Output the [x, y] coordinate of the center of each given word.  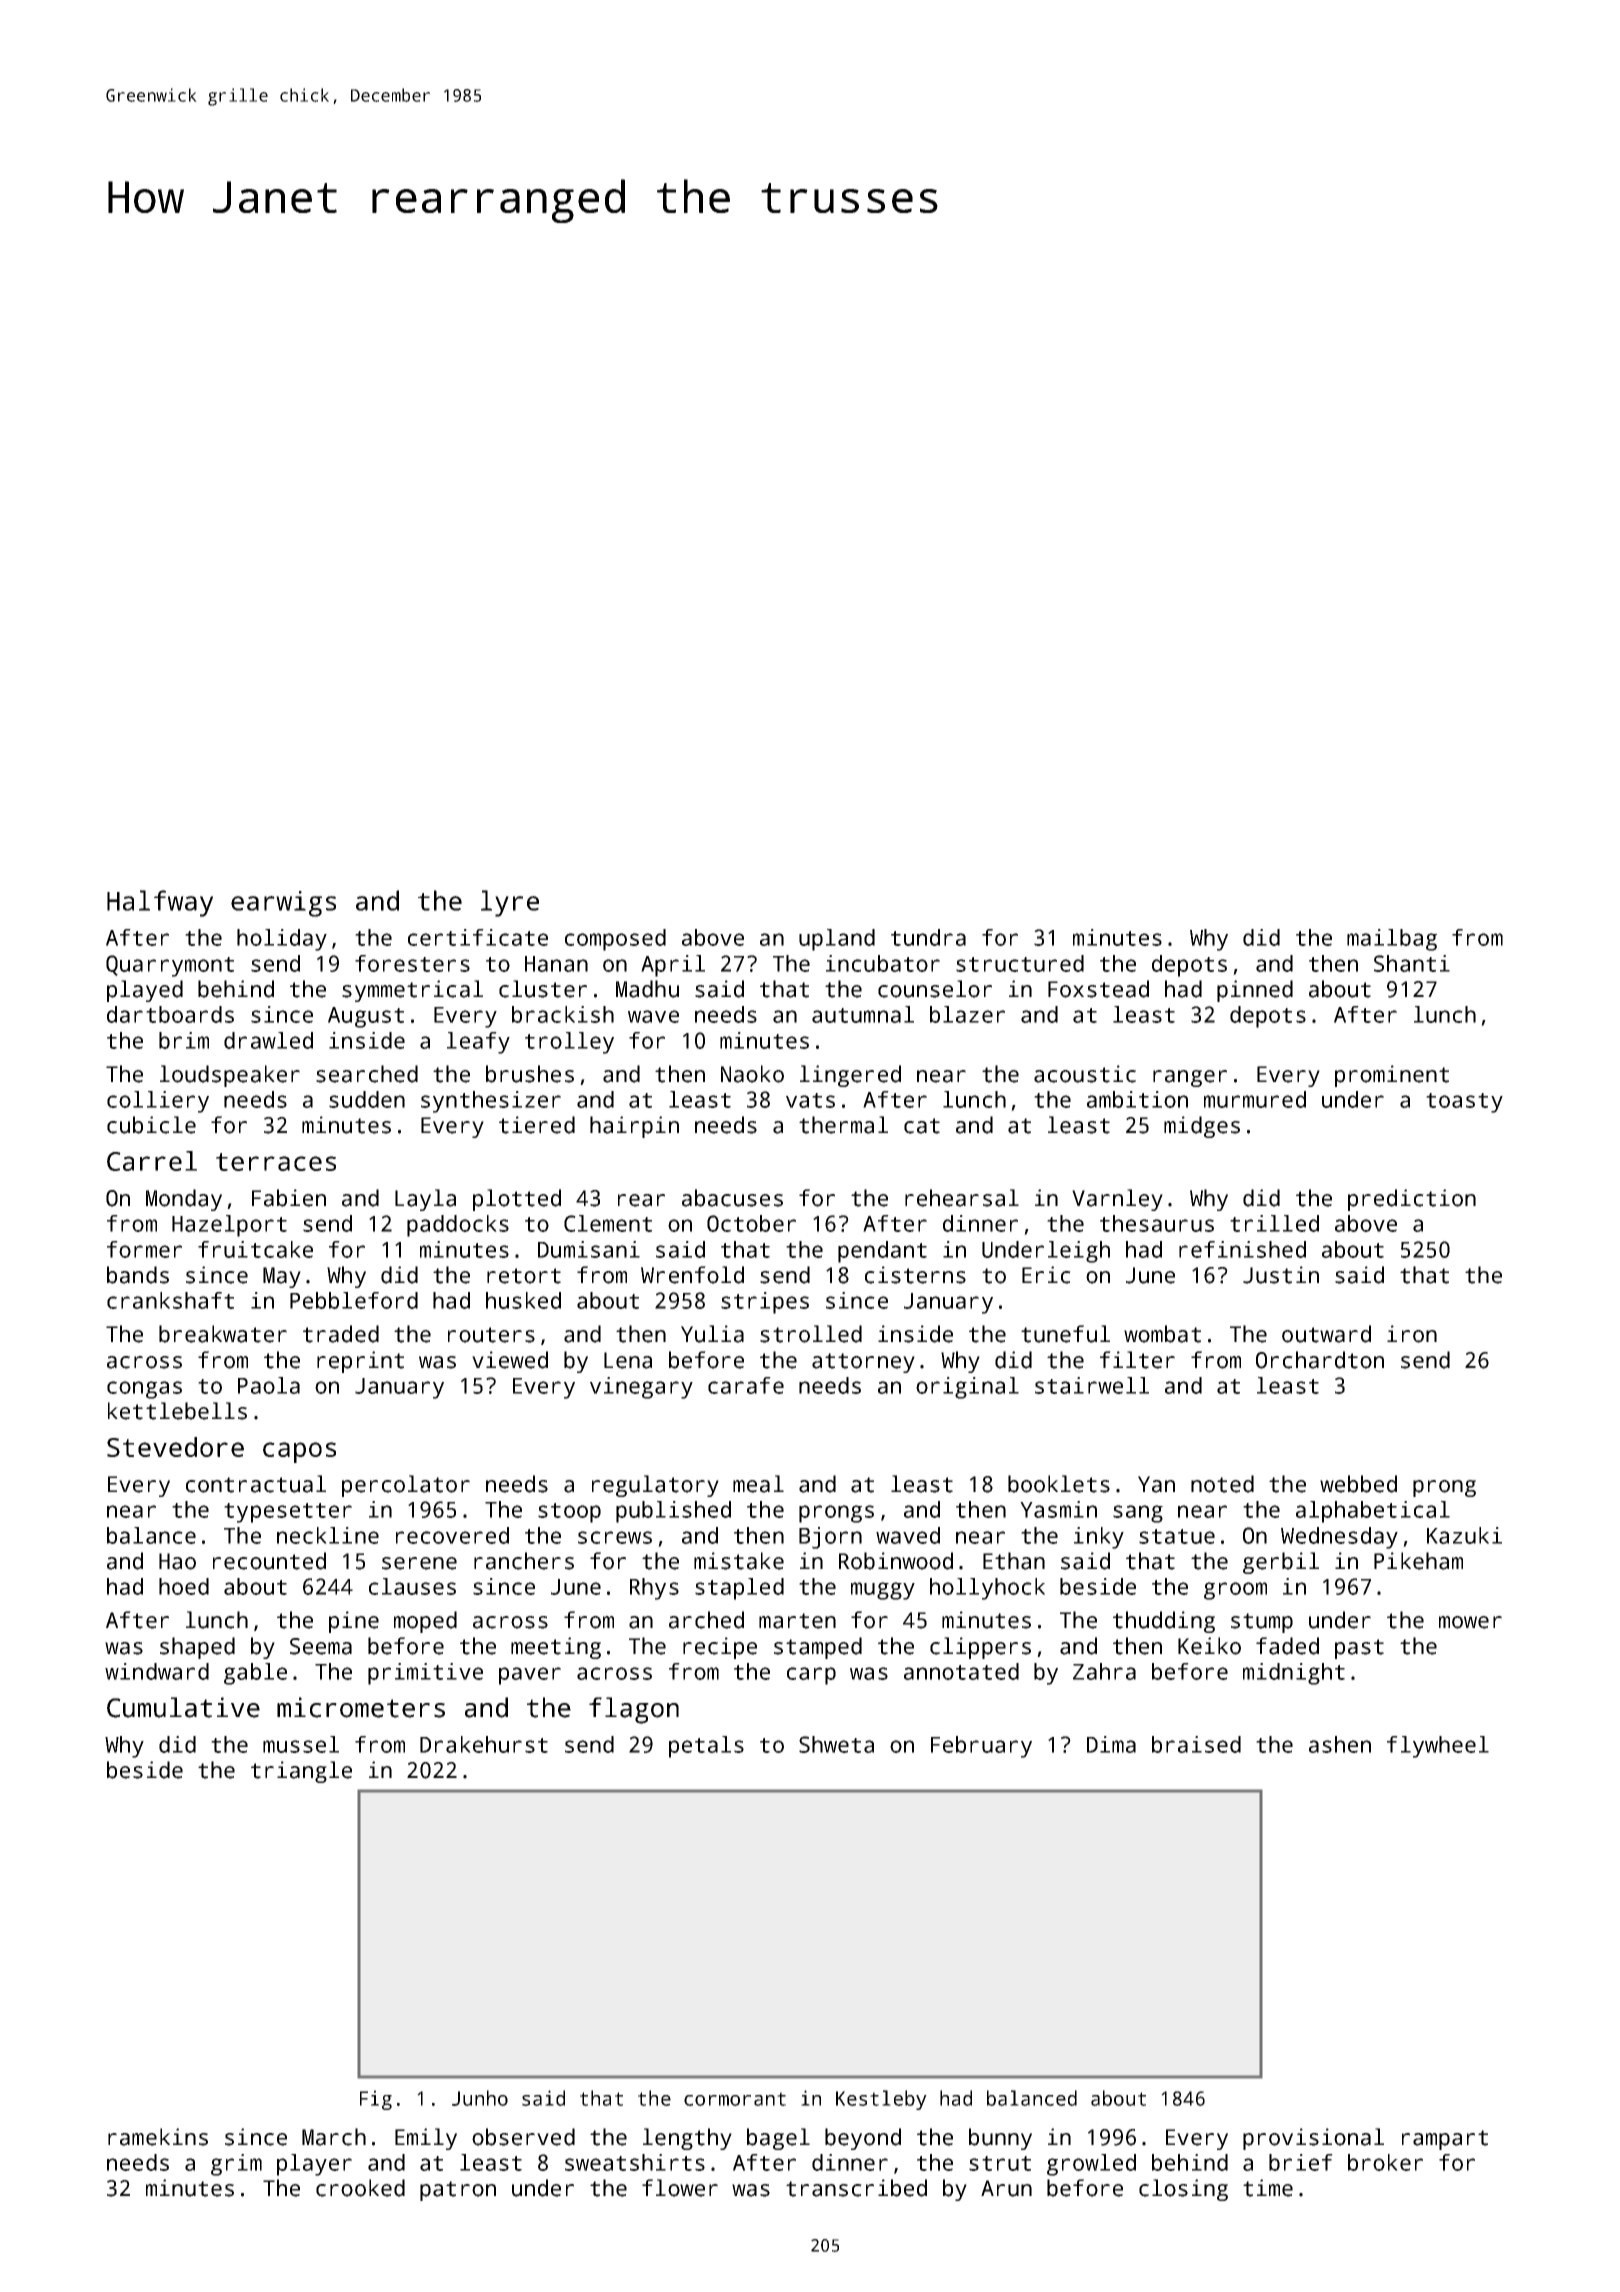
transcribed [856, 2188]
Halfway [160, 903]
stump [1262, 1623]
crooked [360, 2188]
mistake [739, 1561]
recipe [720, 1648]
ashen [1340, 1744]
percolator [406, 1486]
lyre [510, 903]
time [1268, 2188]
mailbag [1392, 940]
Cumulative [183, 1707]
